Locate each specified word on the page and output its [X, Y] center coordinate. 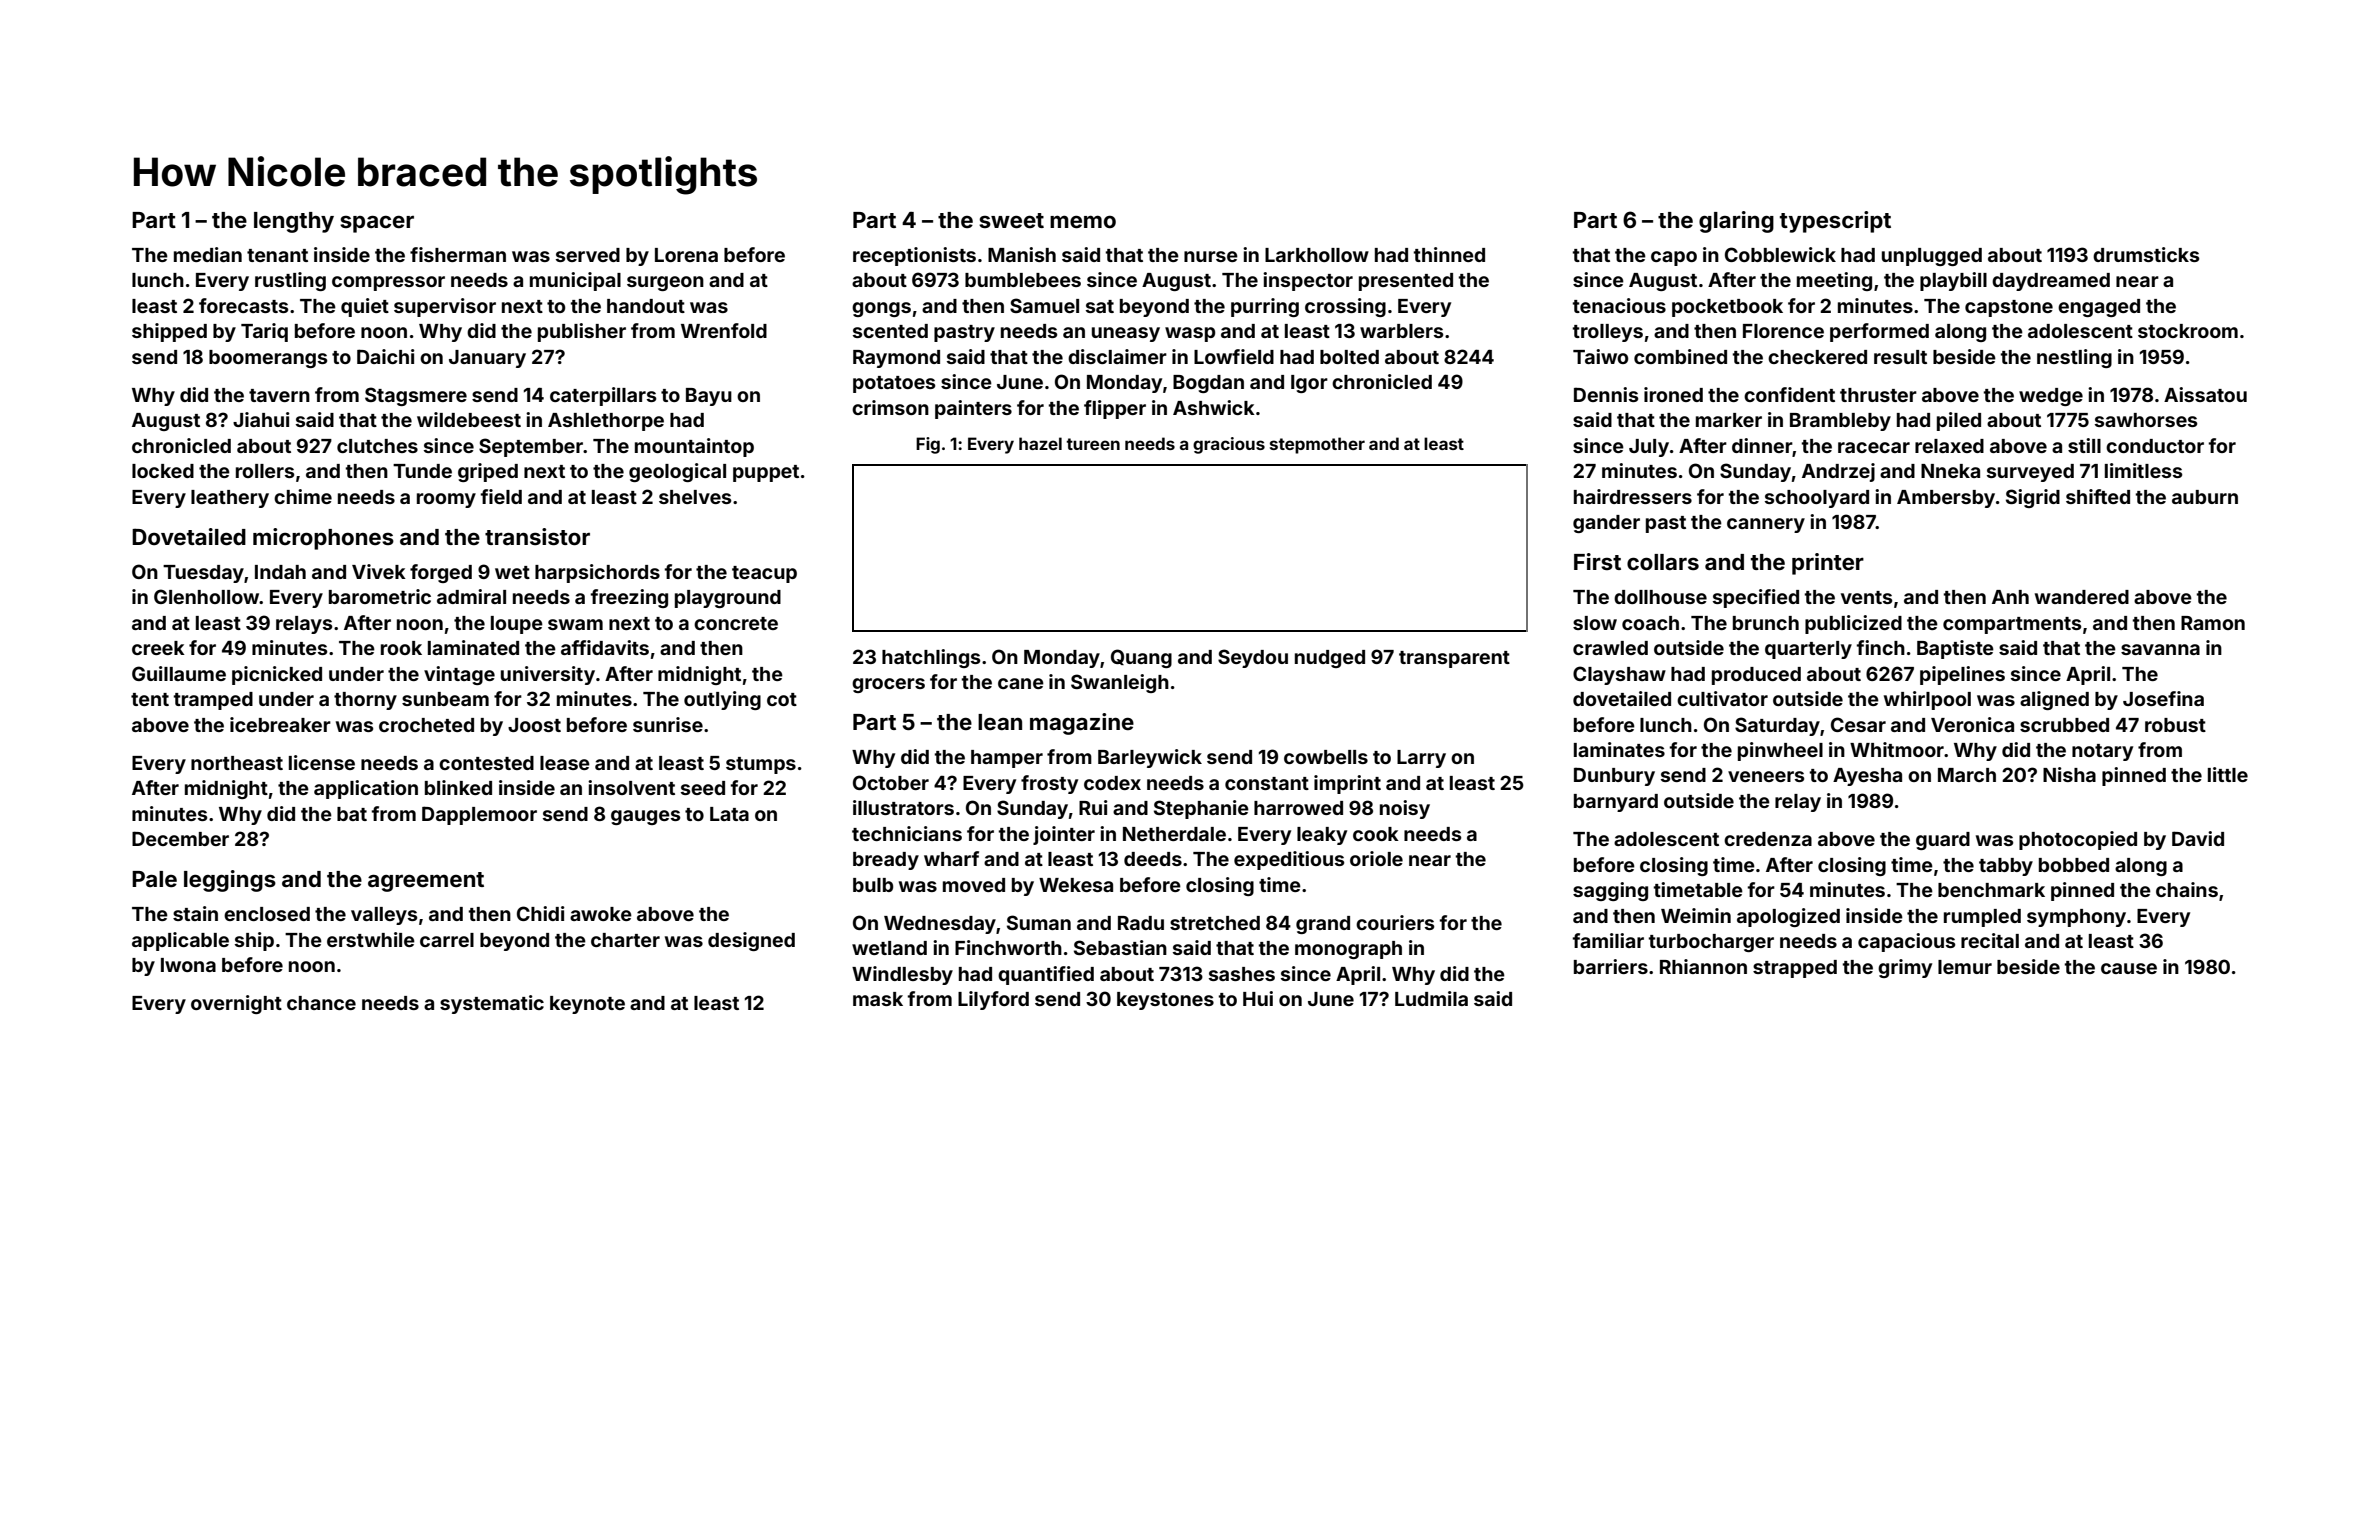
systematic [492, 1004]
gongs [881, 309]
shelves [695, 497]
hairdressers [1633, 496]
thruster [1878, 395]
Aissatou [2205, 394]
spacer [377, 224]
